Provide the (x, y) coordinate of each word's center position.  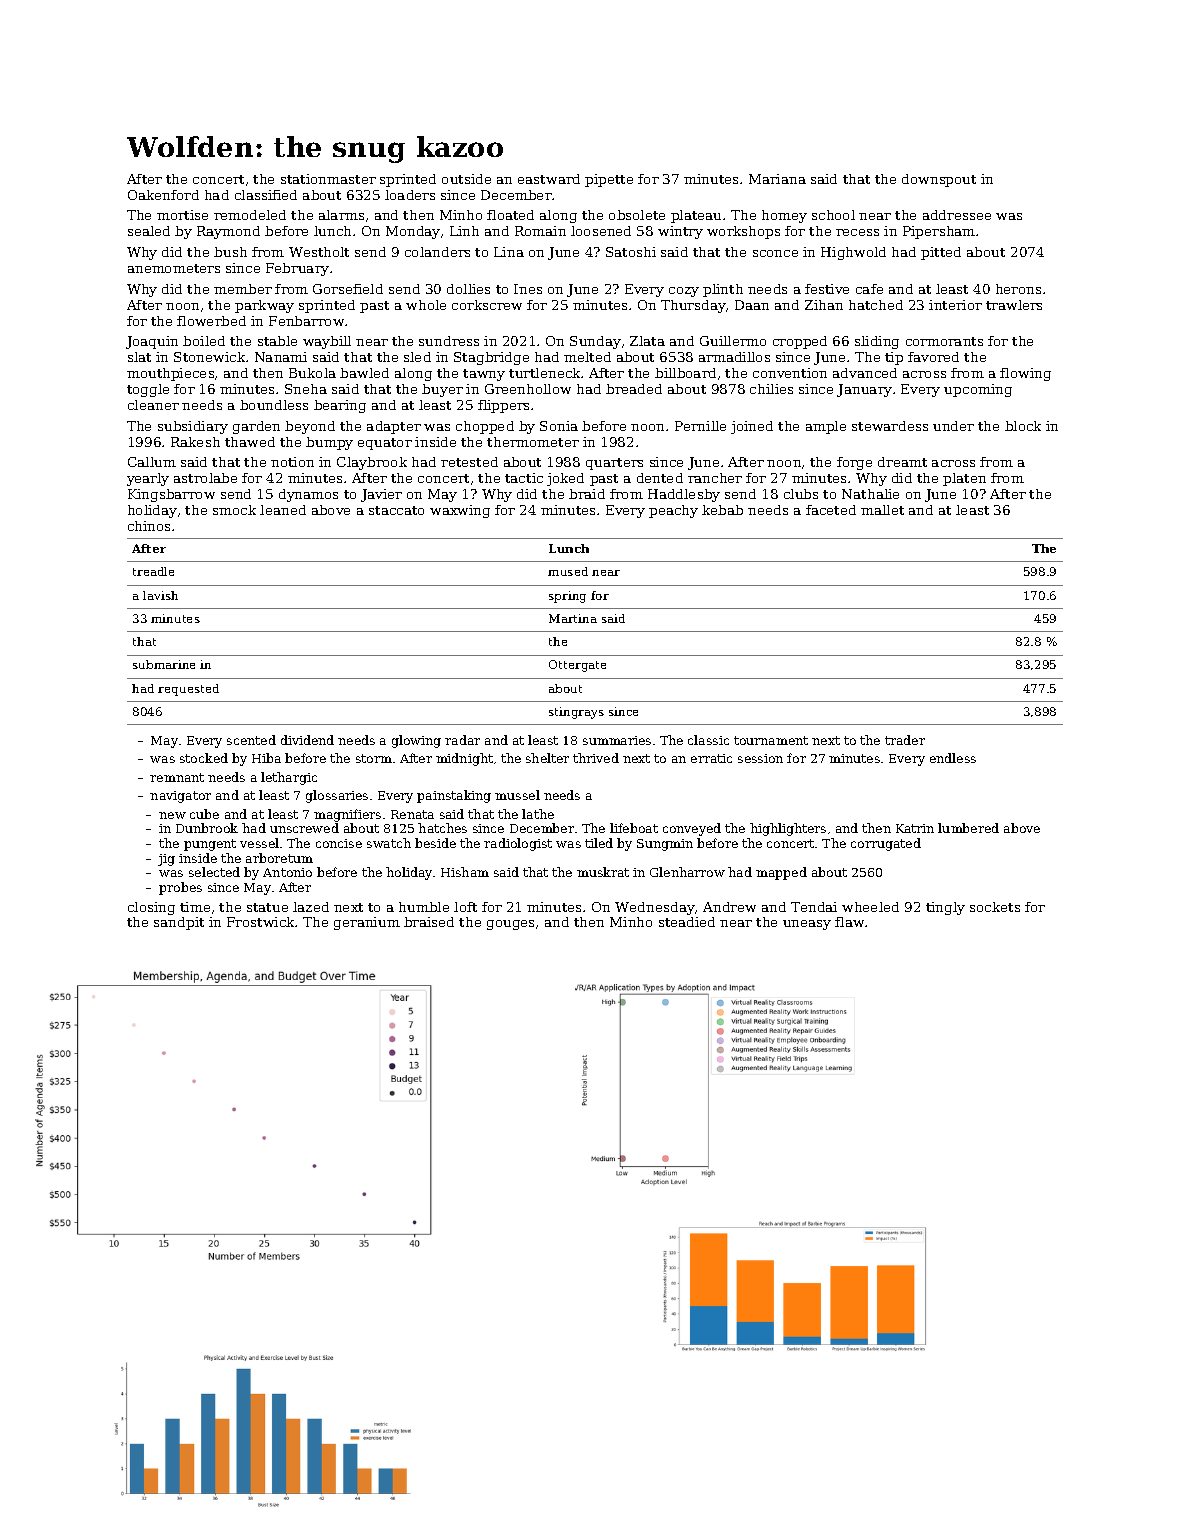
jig (166, 860)
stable (277, 341)
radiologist (518, 844)
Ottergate (577, 666)
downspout (939, 180)
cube (204, 814)
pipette (609, 180)
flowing (1025, 374)
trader (905, 740)
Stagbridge (491, 358)
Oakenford (163, 195)
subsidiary (193, 427)
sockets (995, 907)
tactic (524, 478)
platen (964, 479)
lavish (160, 595)
